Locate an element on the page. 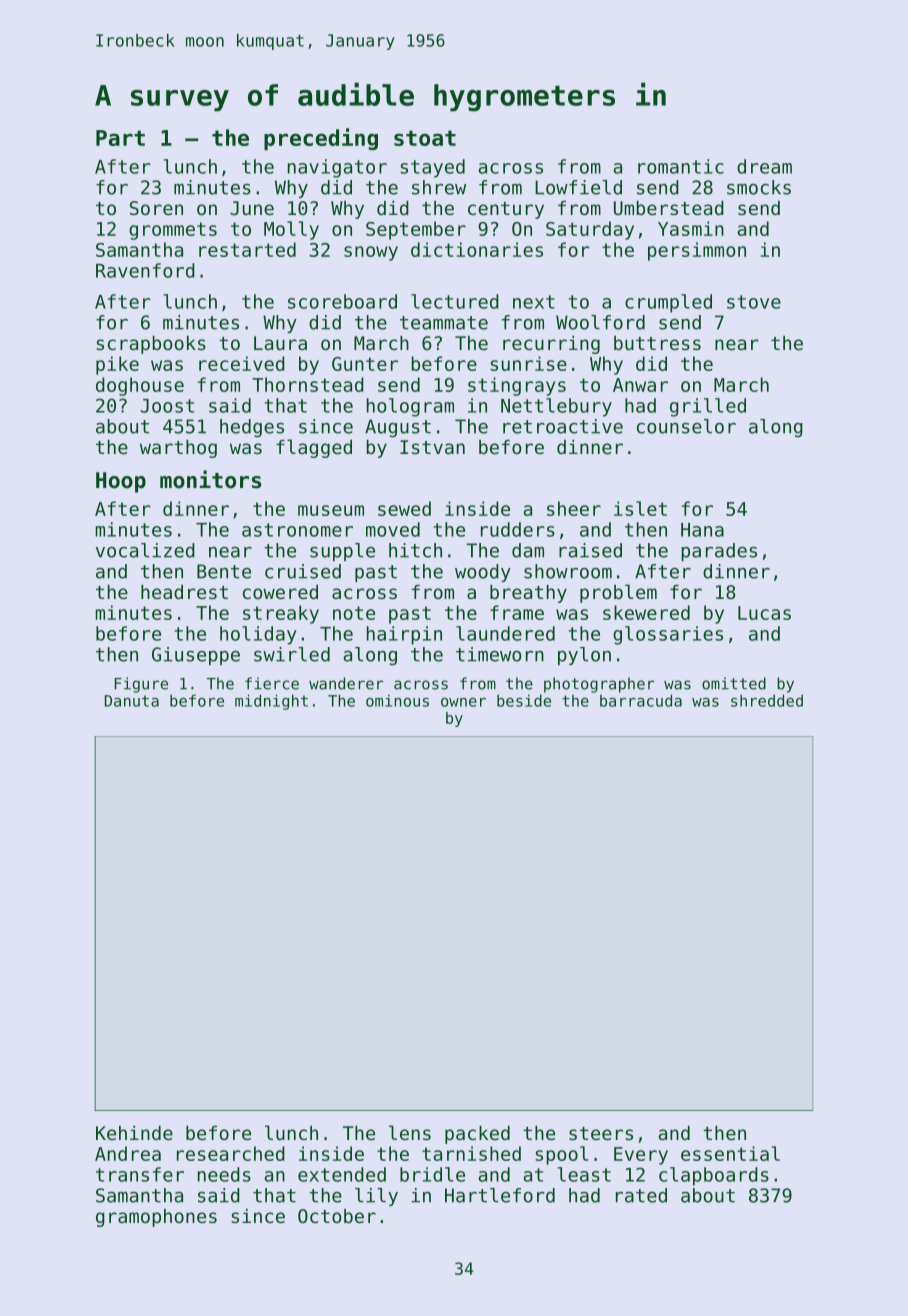  packed is located at coordinates (477, 1135).
